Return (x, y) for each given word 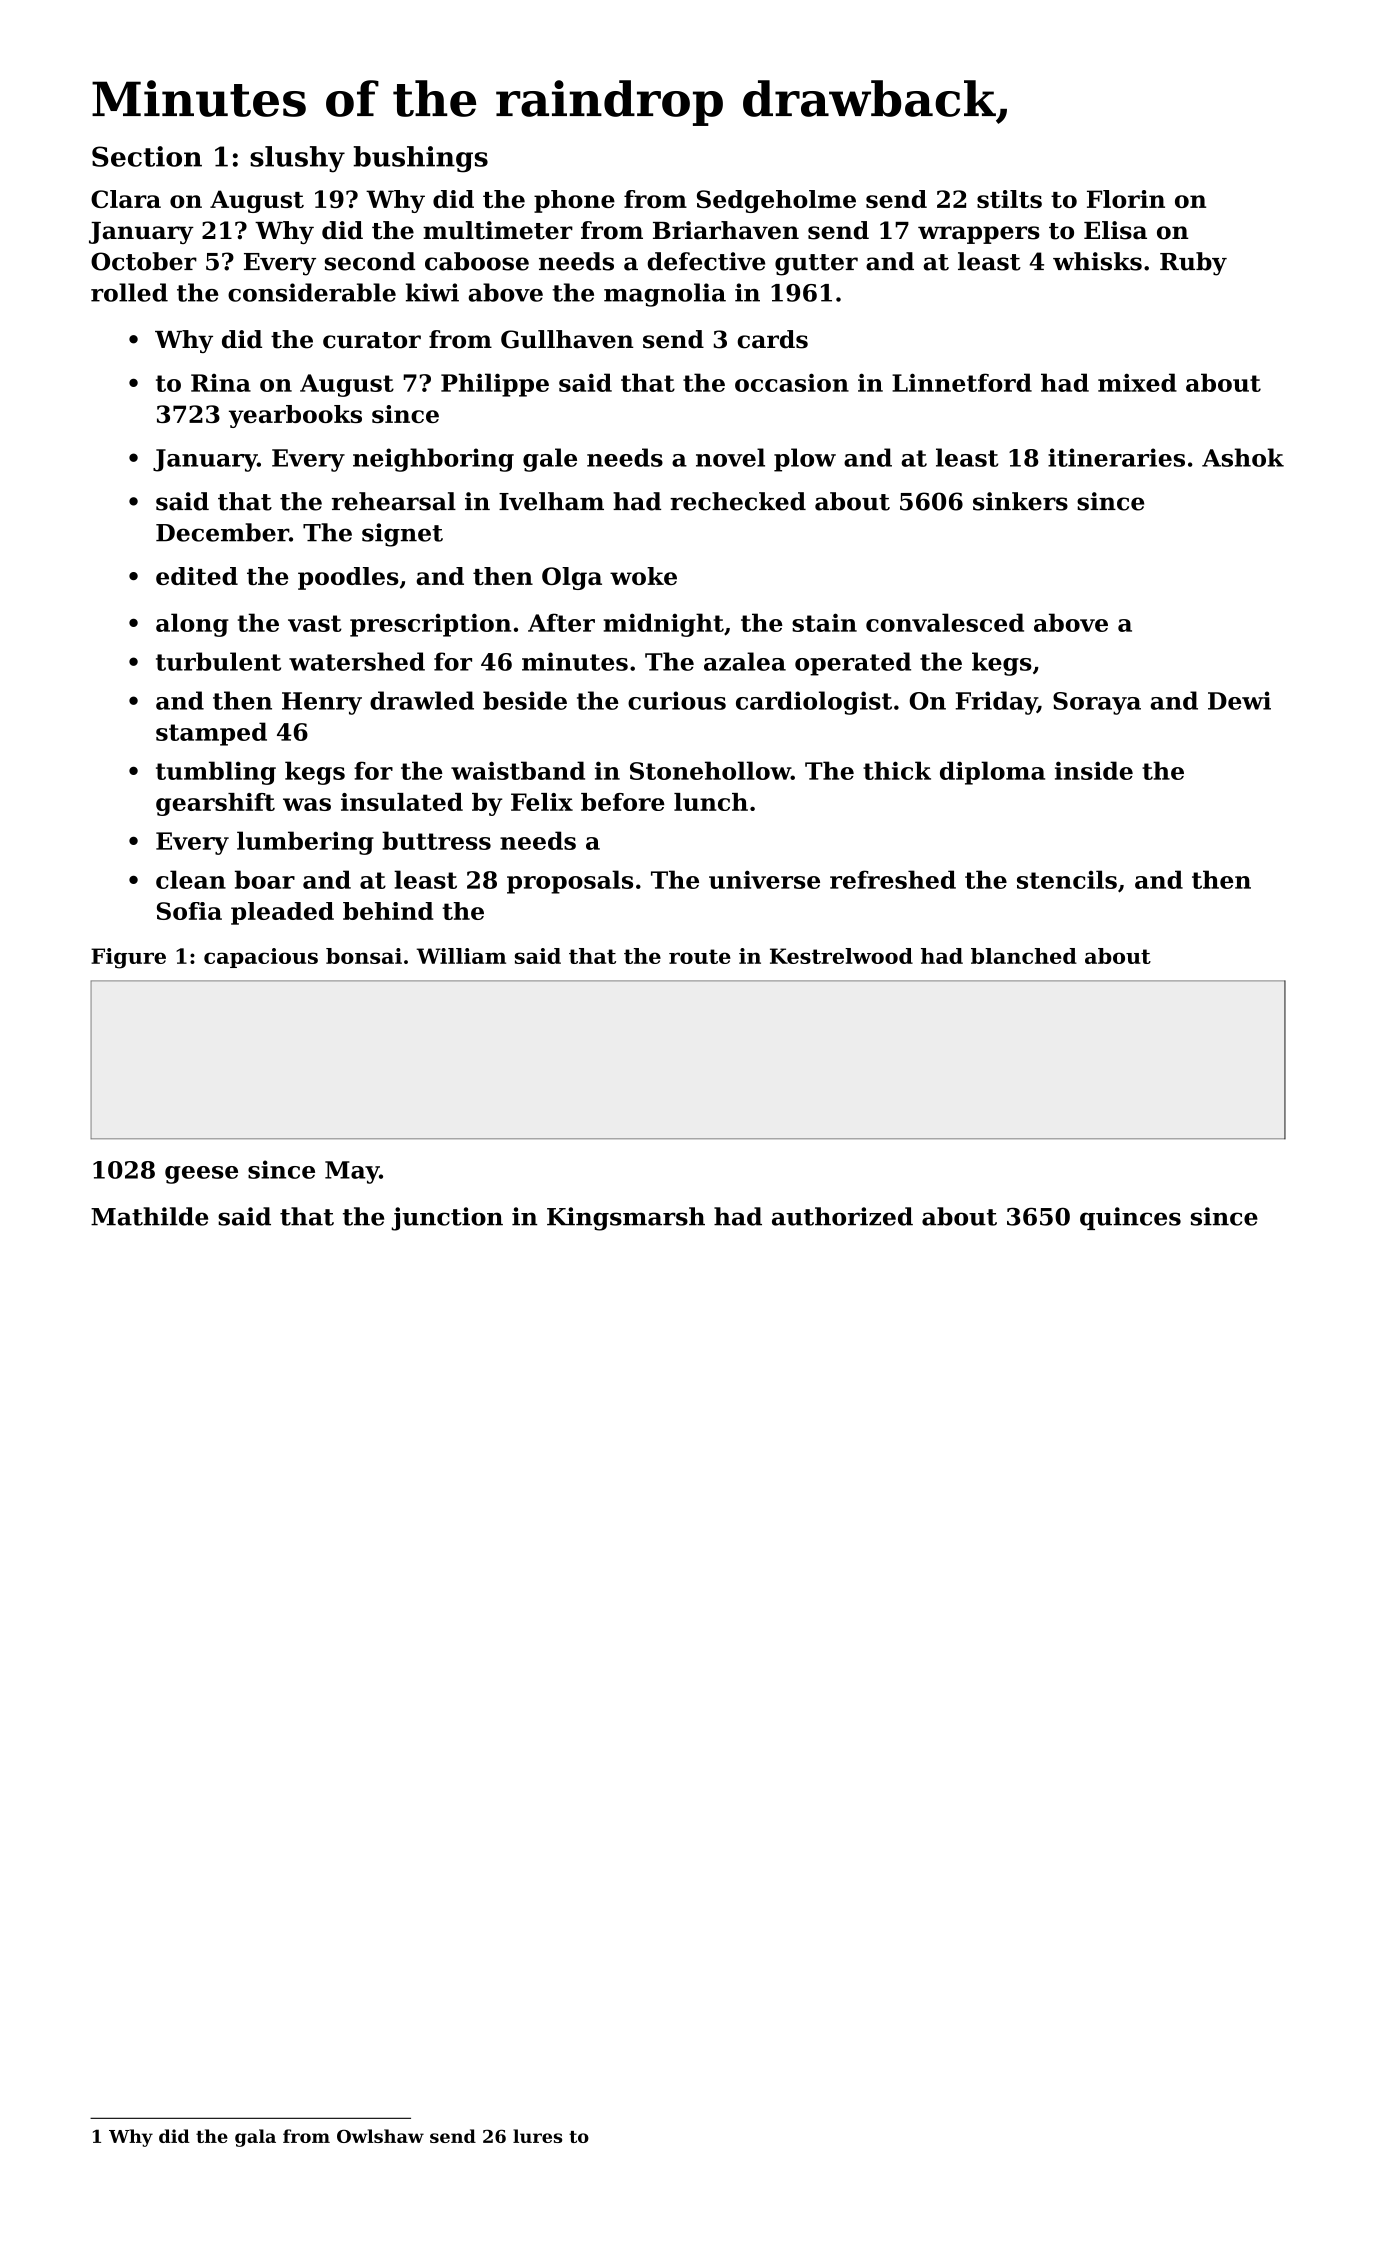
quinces (1130, 1218)
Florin (1126, 199)
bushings (420, 159)
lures (537, 2136)
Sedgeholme (776, 201)
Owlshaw (380, 2136)
